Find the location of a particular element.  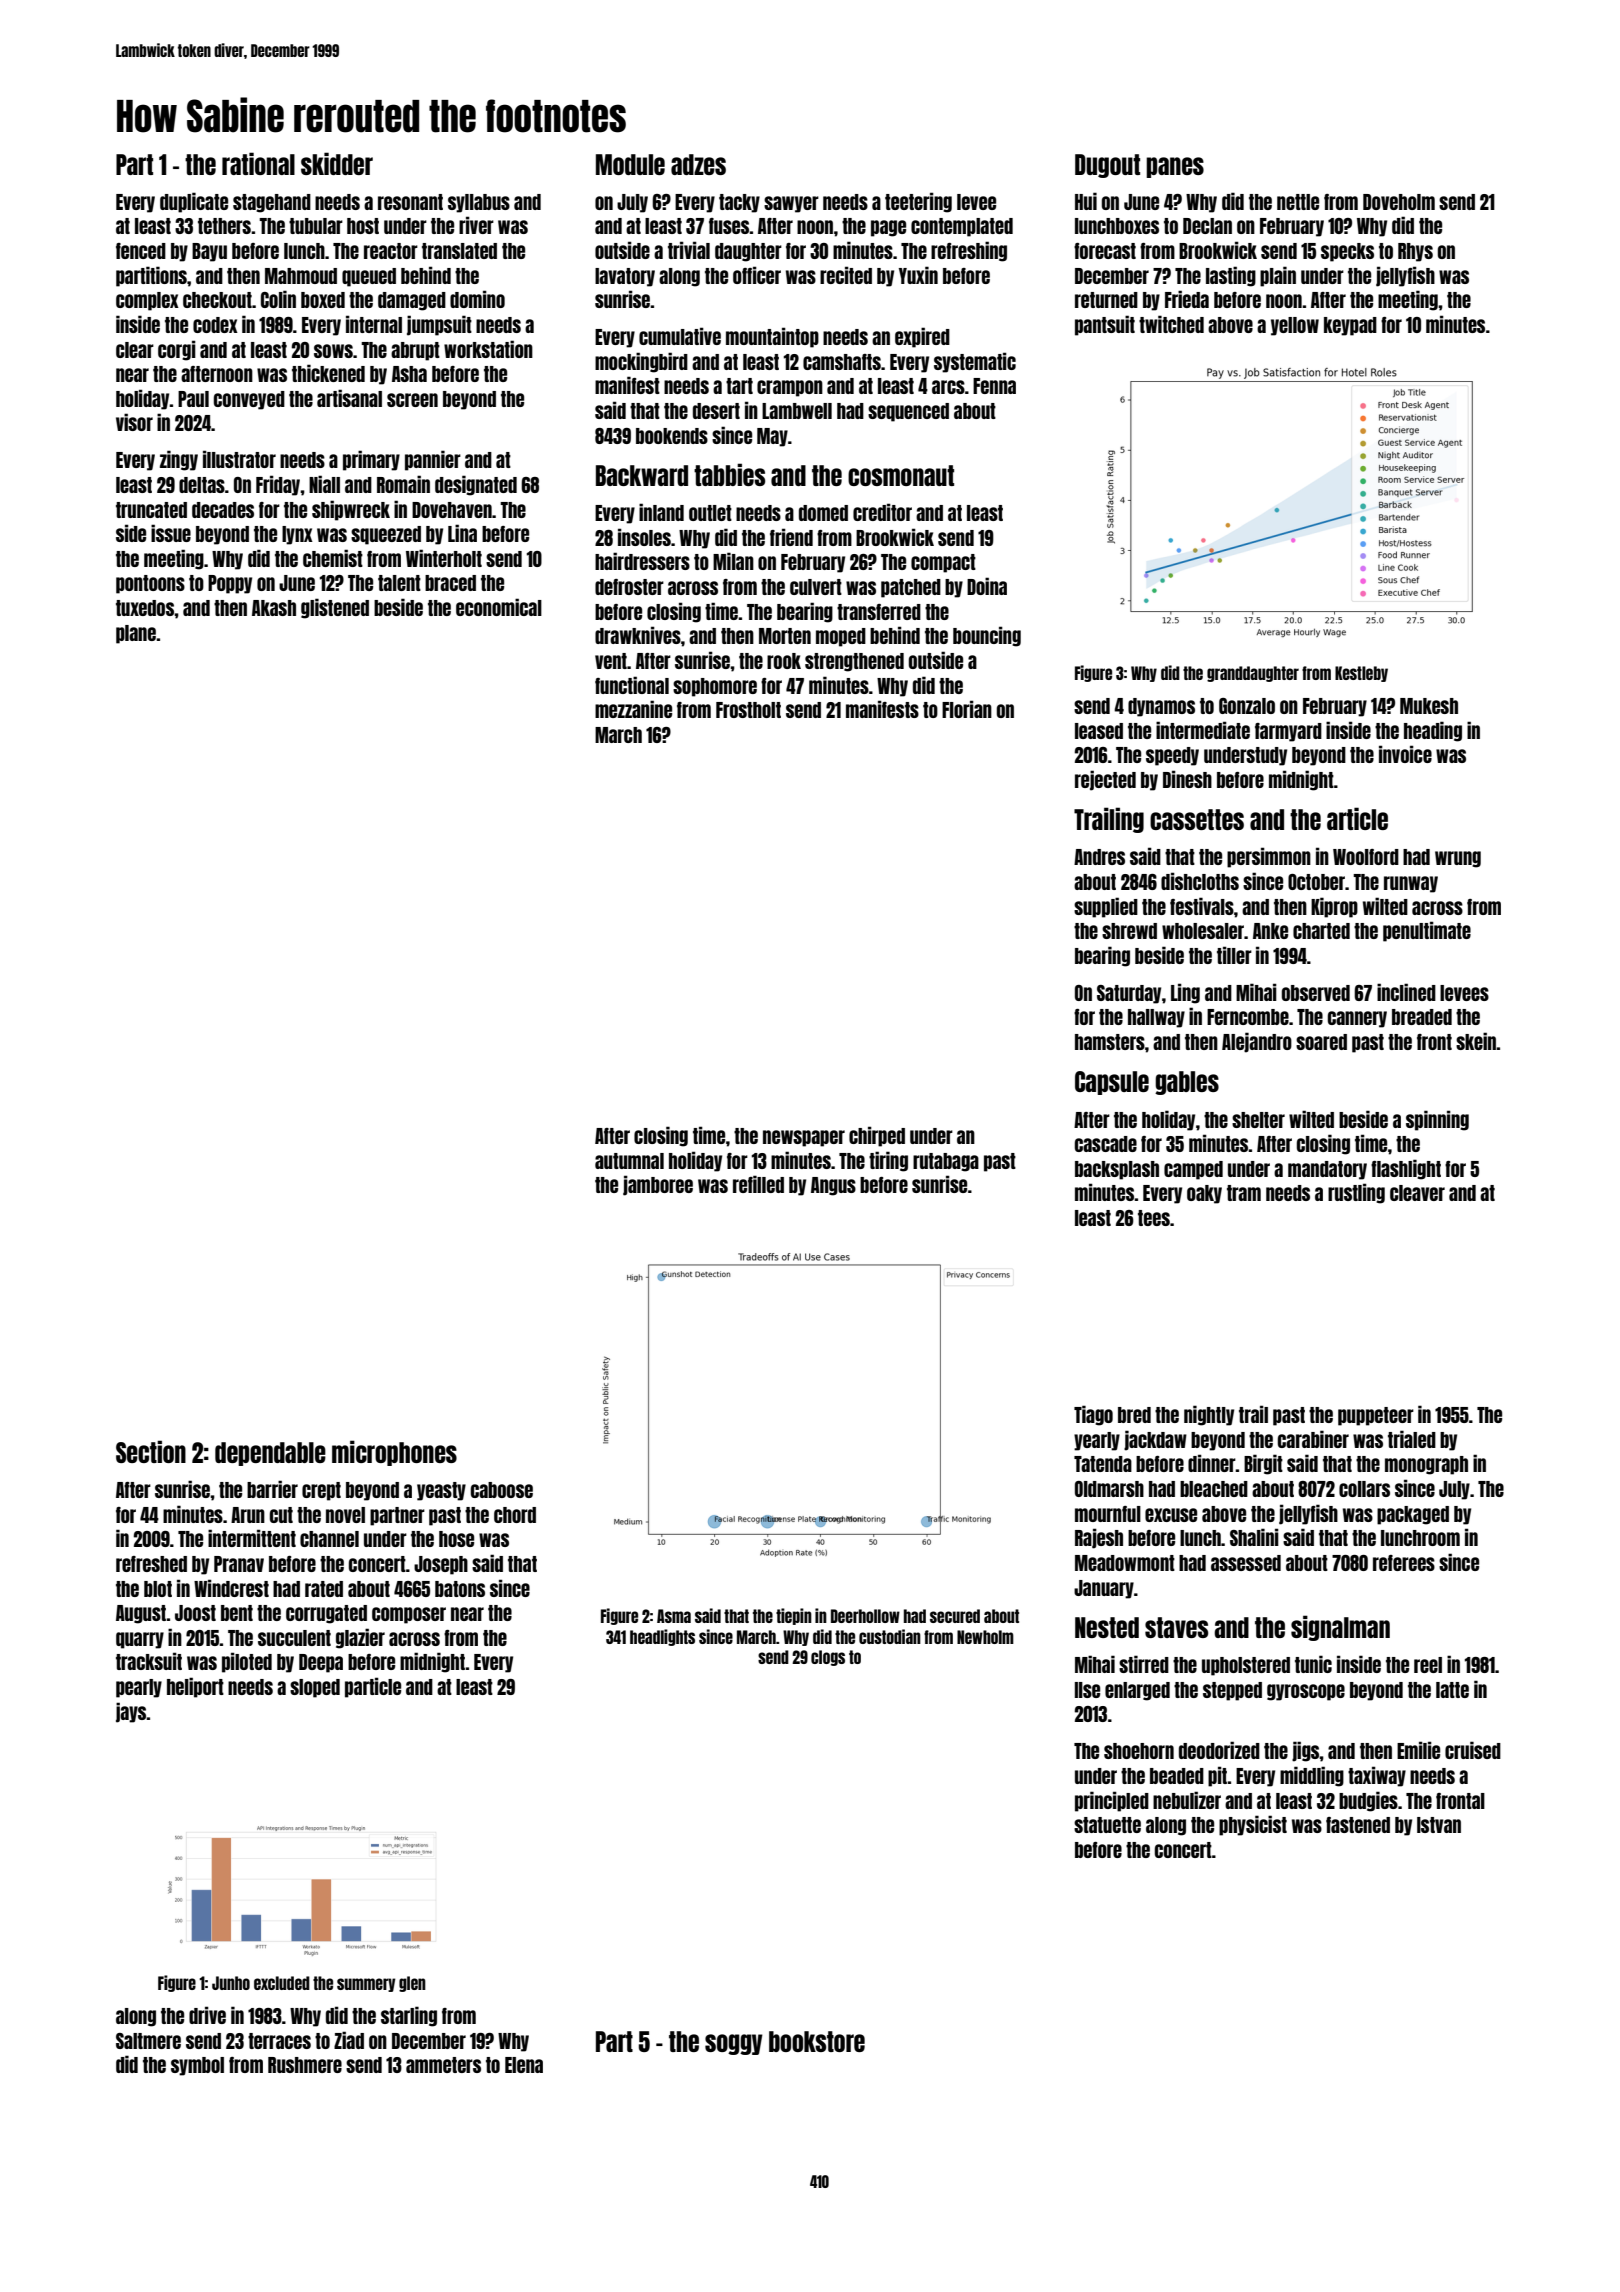

statuette is located at coordinates (1107, 1825).
